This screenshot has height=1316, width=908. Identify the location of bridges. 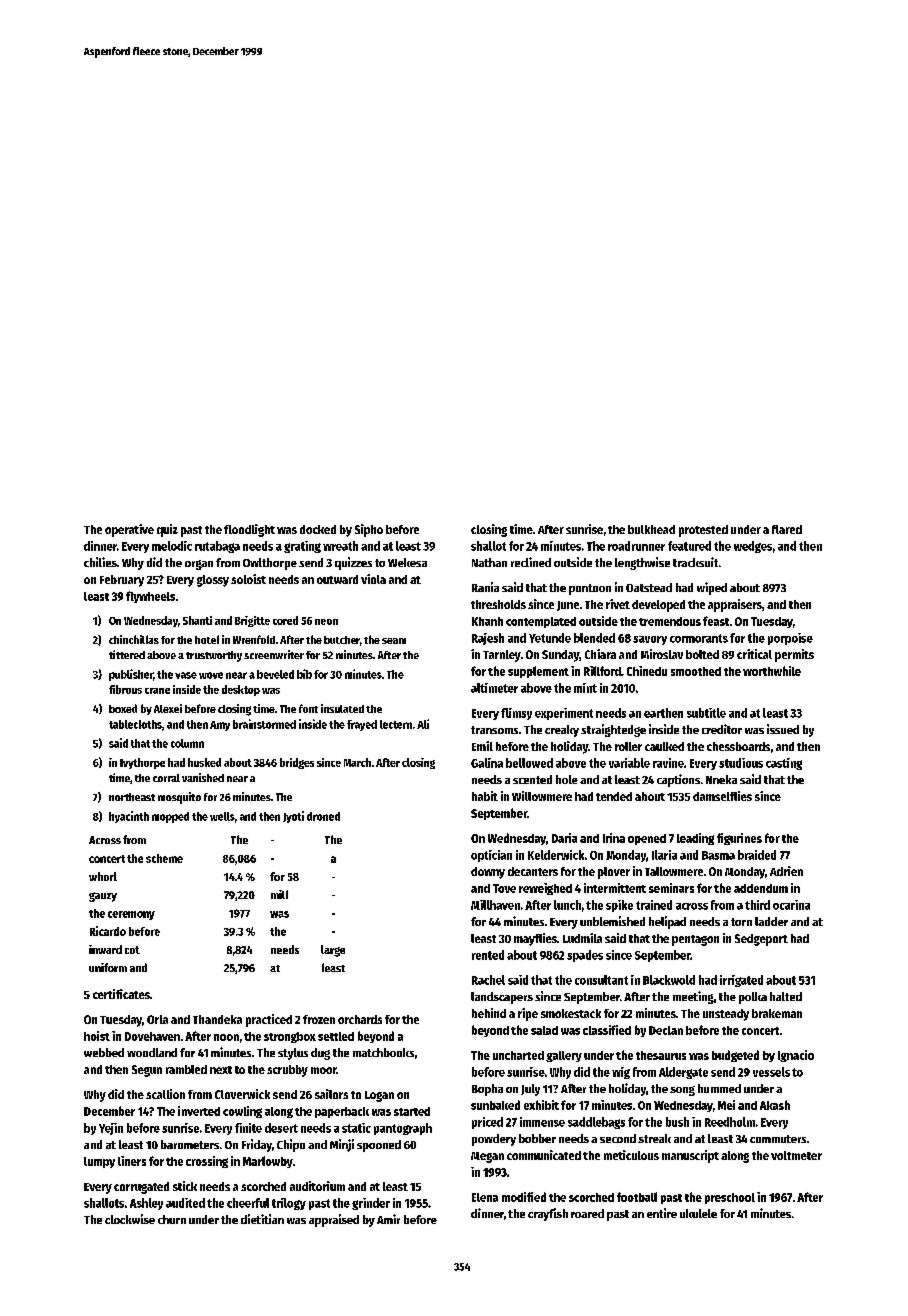
(297, 763).
